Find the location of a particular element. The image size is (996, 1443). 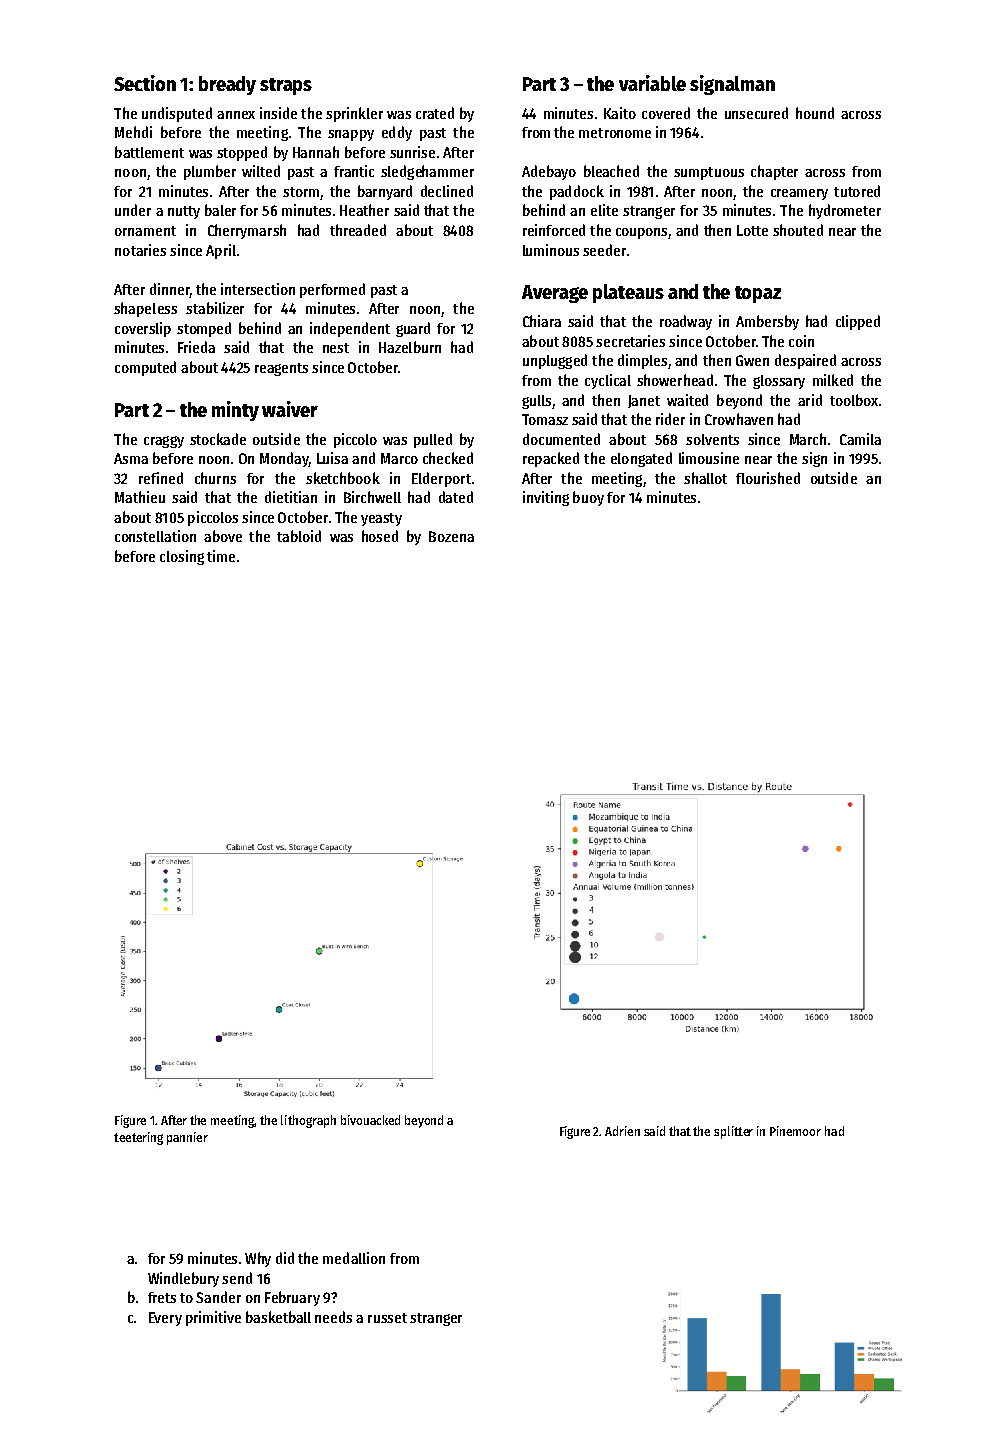

basketball is located at coordinates (278, 1317).
